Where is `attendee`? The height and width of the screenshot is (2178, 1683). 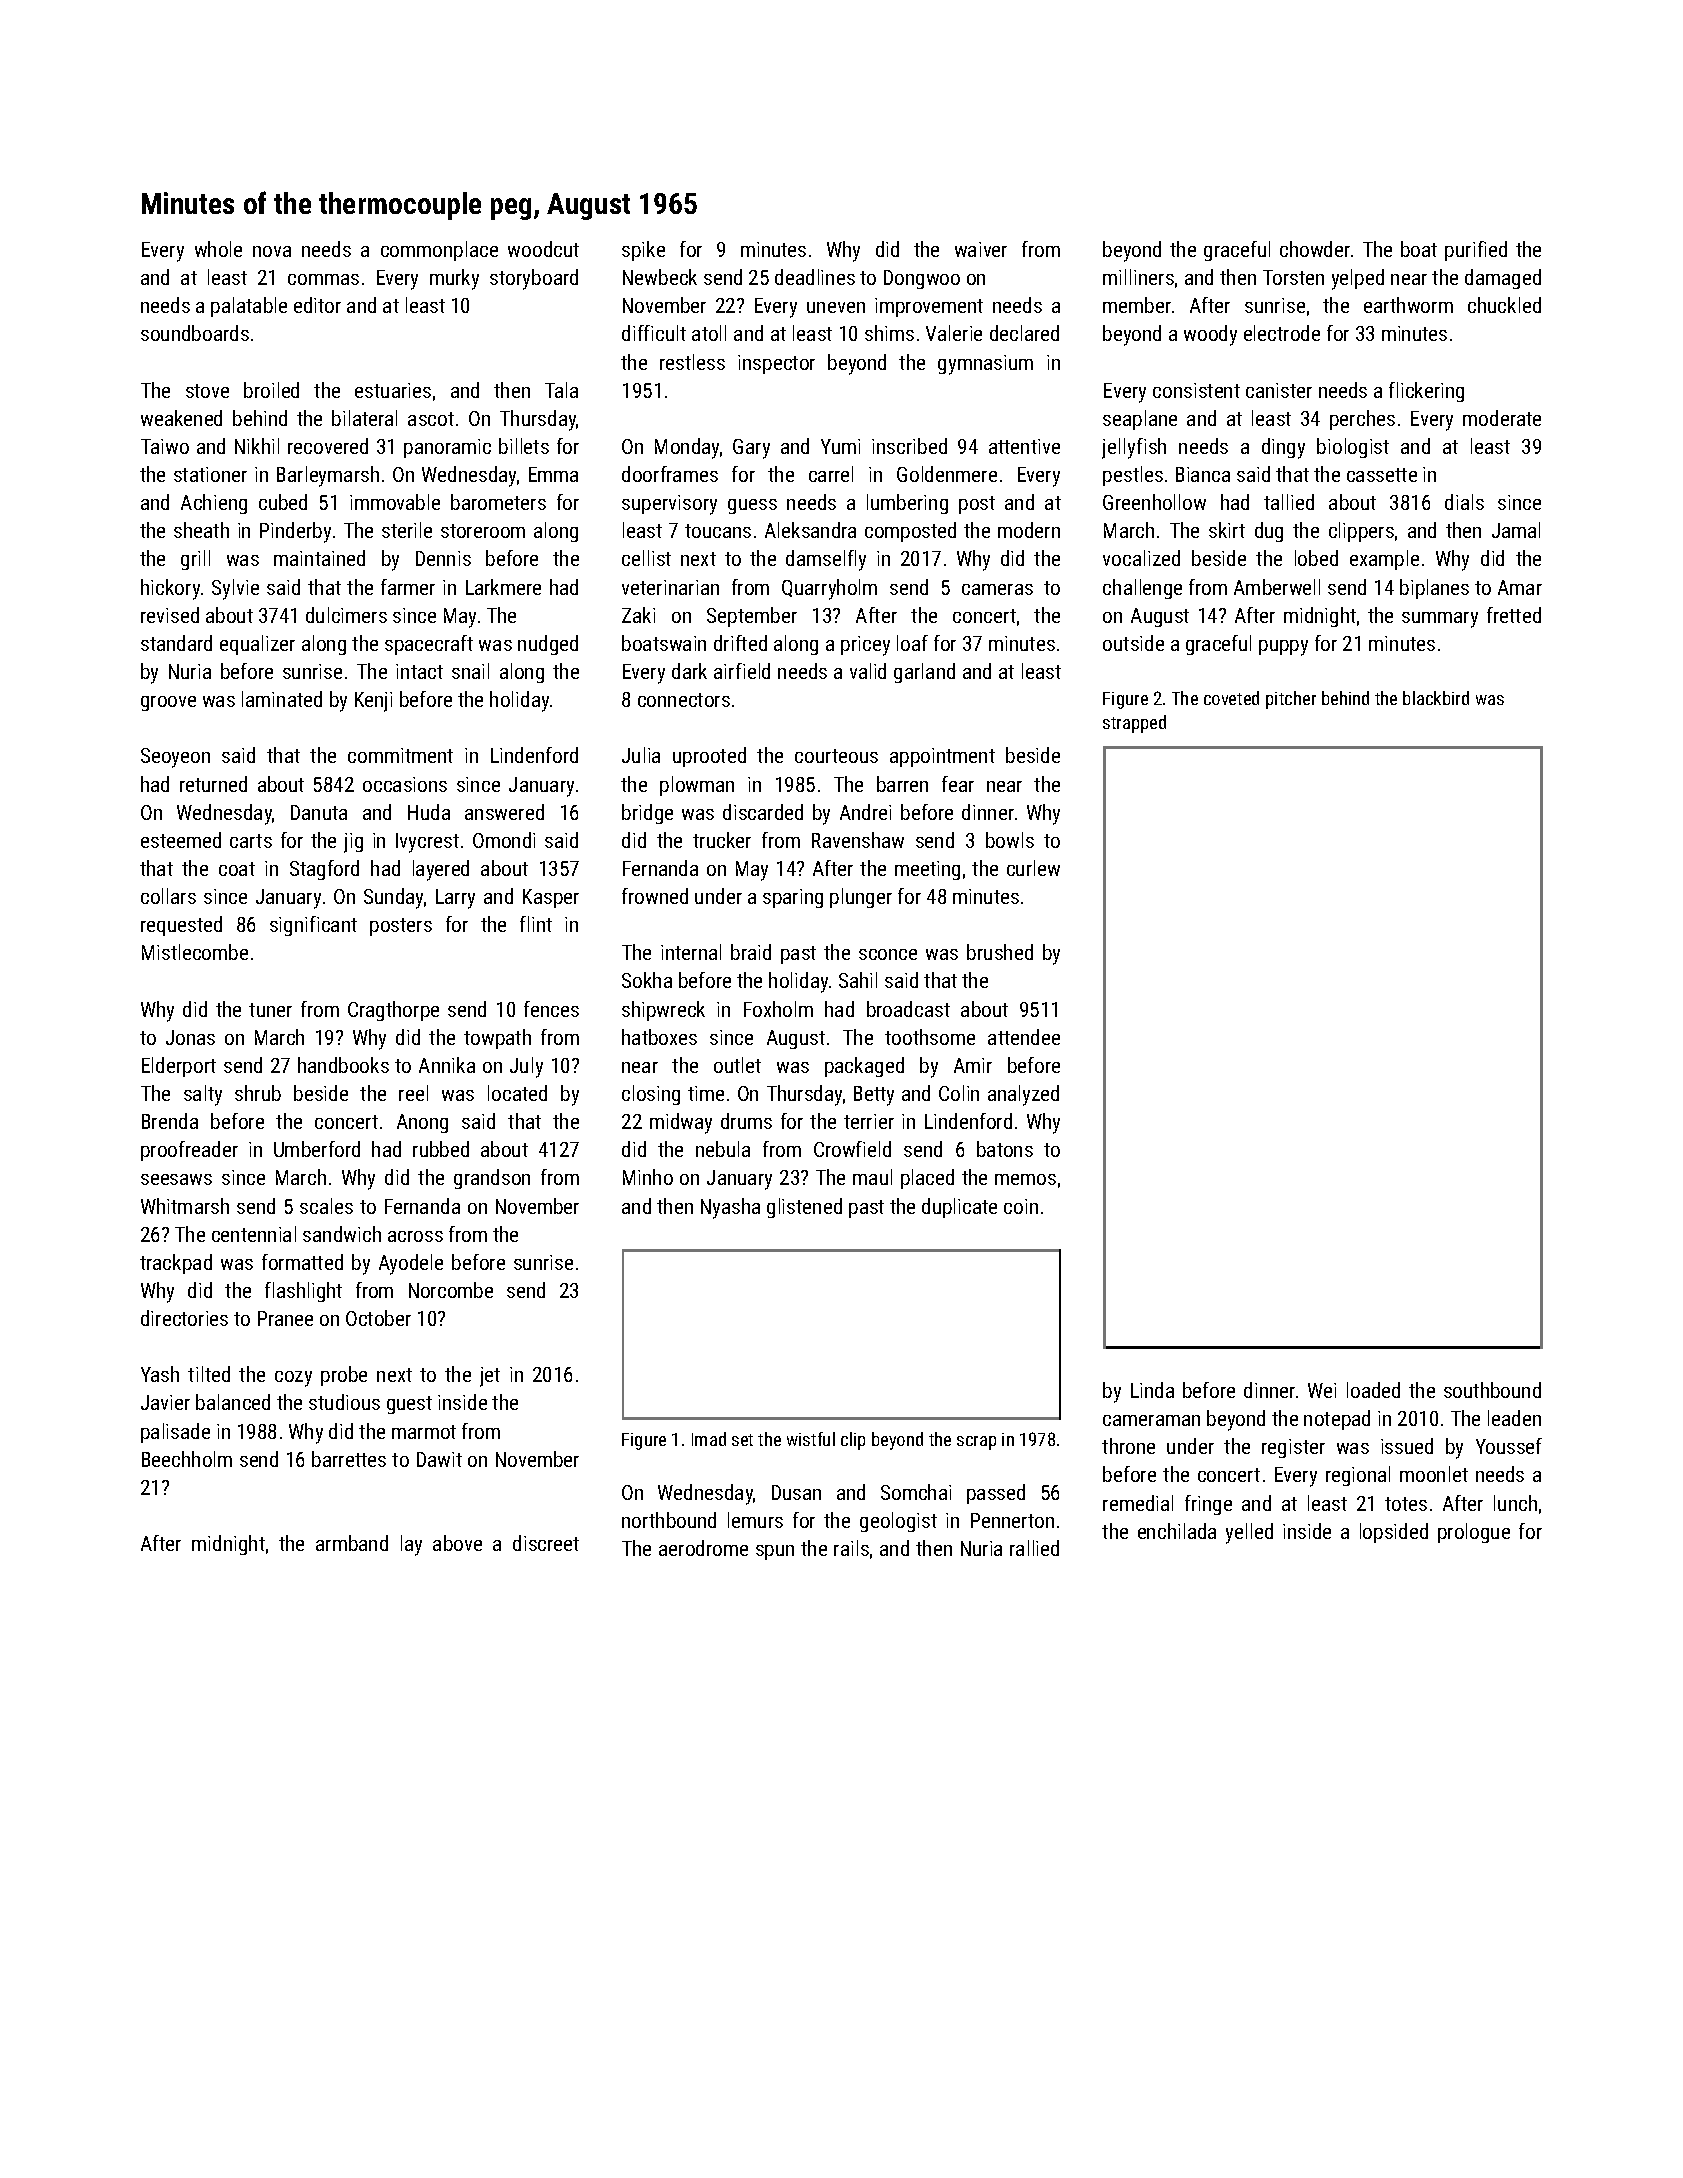
attendee is located at coordinates (1024, 1037).
